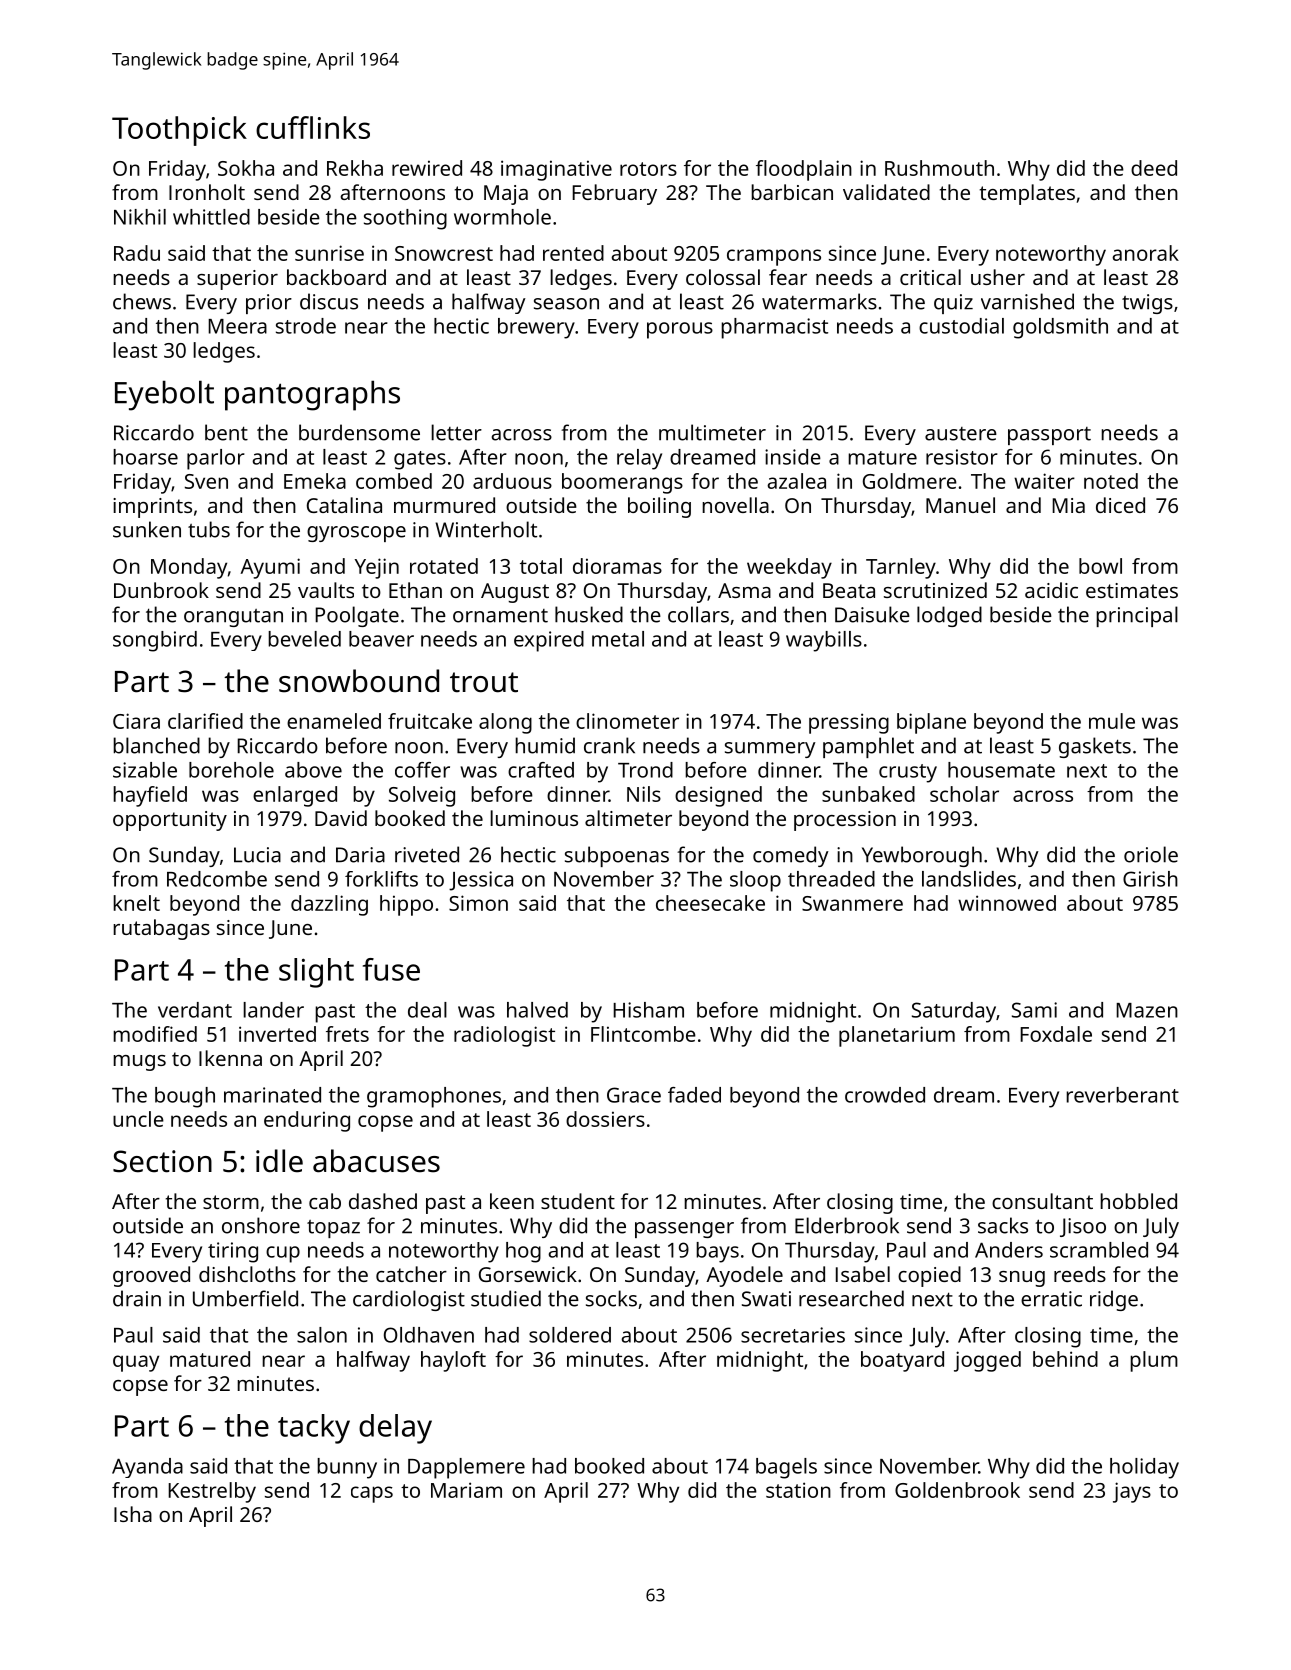  I want to click on sacks, so click(1003, 1225).
